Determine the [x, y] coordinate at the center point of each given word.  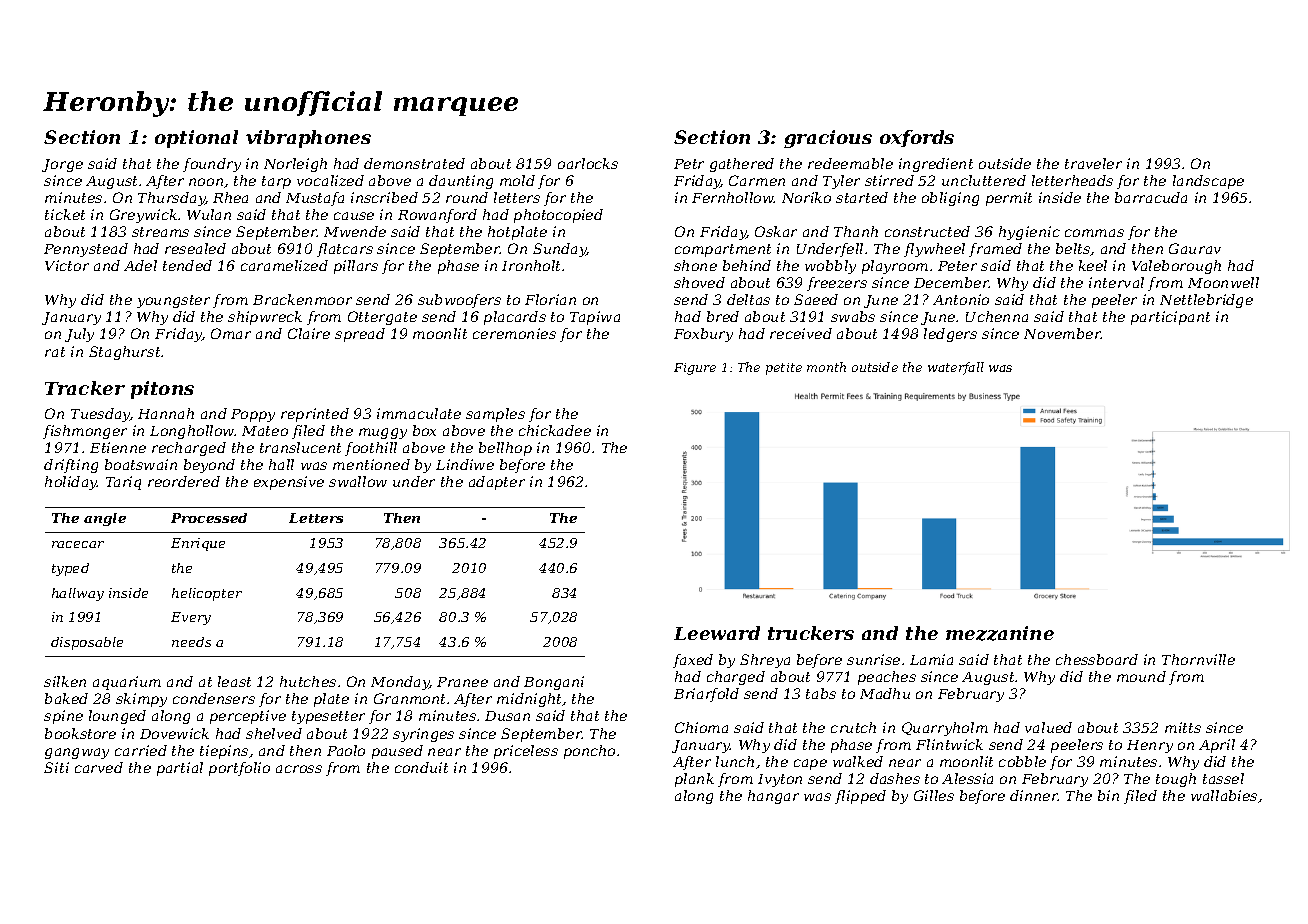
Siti [56, 767]
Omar [231, 333]
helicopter [207, 594]
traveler [1093, 163]
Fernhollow [733, 197]
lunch [735, 761]
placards [515, 318]
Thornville [1198, 659]
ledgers [950, 335]
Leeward [717, 633]
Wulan [209, 214]
